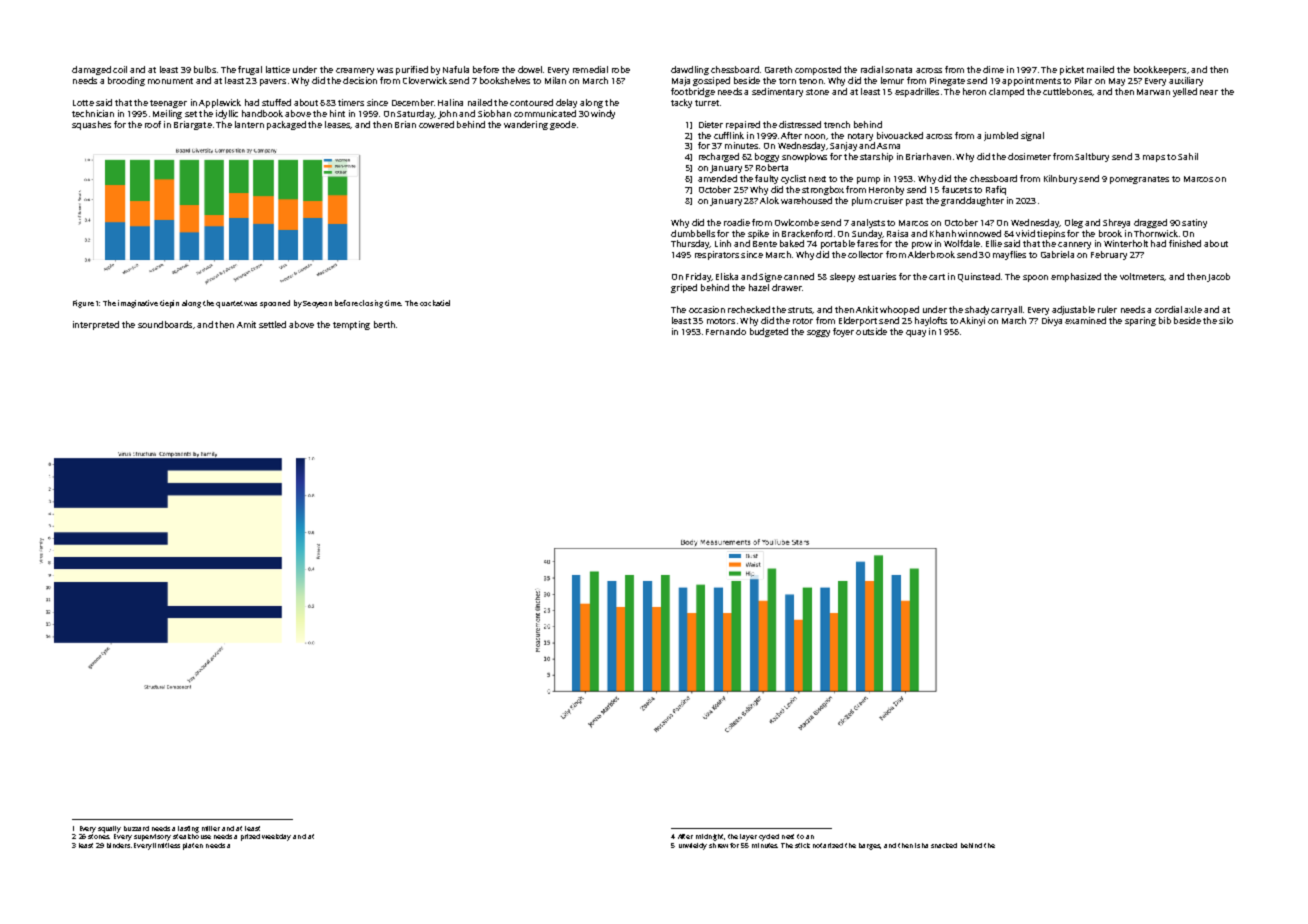 The height and width of the document is (924, 1308). Describe the element at coordinates (91, 70) in the document. I see `damaged` at that location.
